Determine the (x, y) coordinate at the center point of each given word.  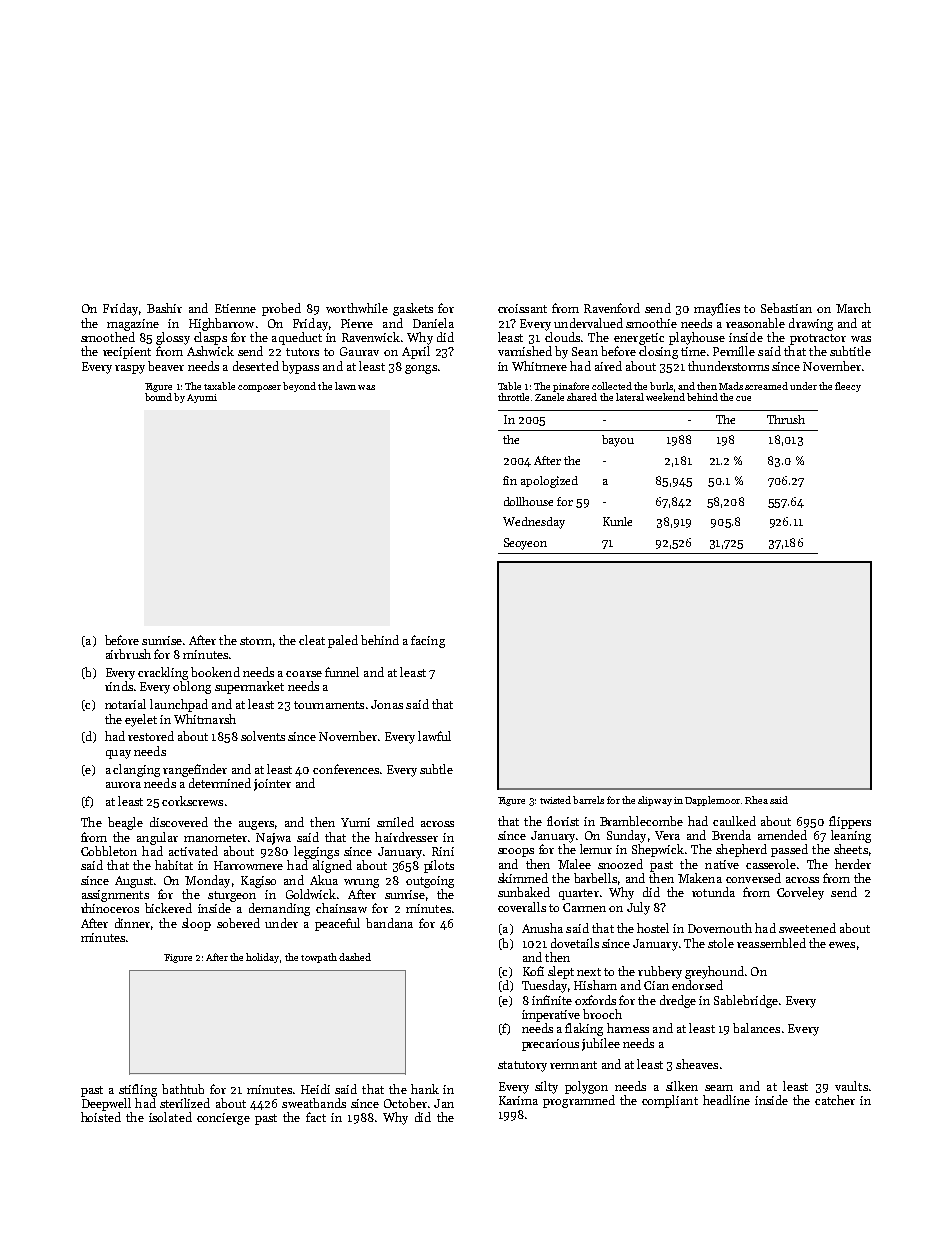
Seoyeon (525, 544)
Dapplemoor (712, 801)
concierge (223, 1119)
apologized (549, 482)
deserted (256, 366)
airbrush (128, 654)
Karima (518, 1100)
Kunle (617, 521)
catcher (835, 1100)
